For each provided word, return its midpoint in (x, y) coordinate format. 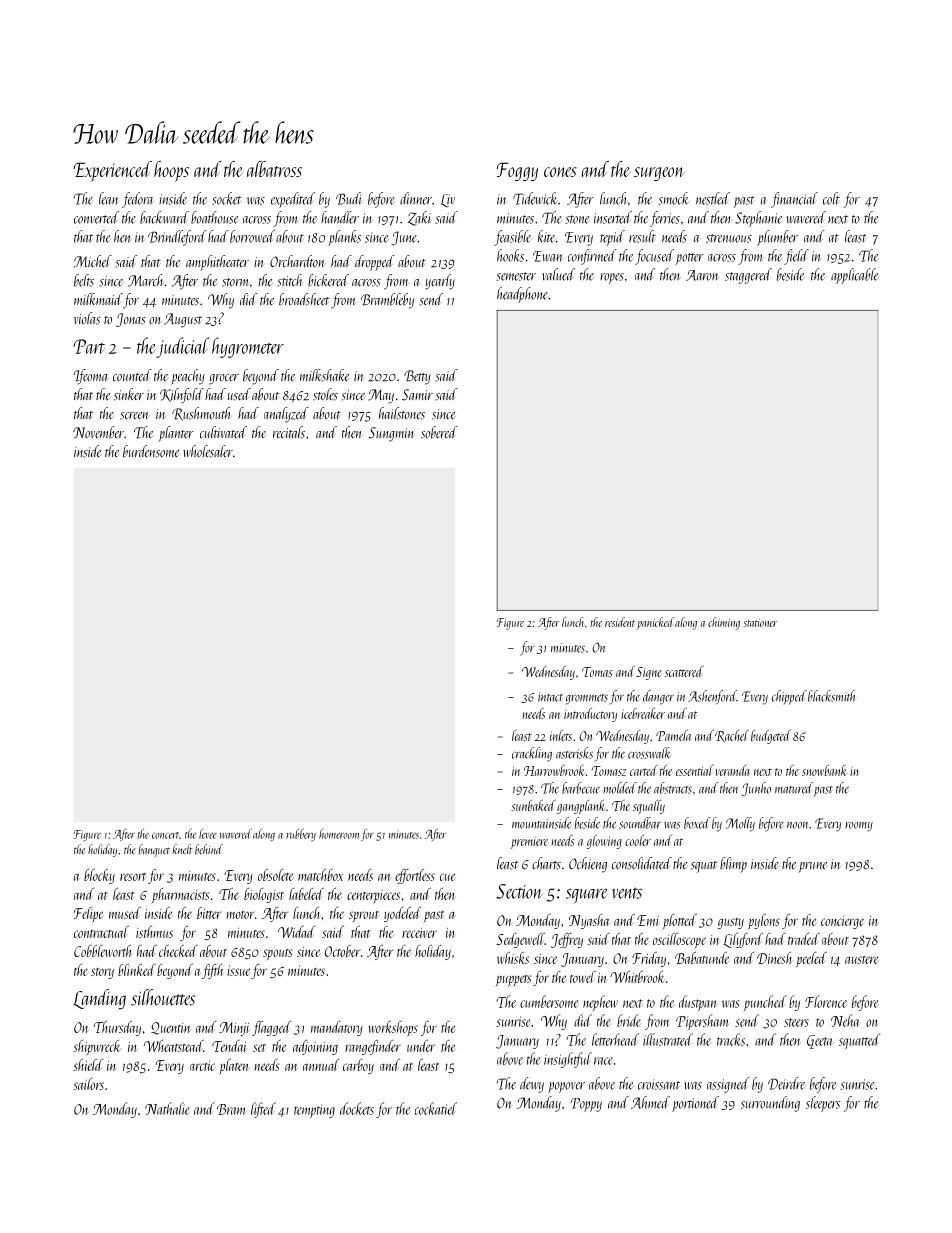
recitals (289, 432)
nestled (713, 198)
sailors (88, 1084)
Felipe (88, 914)
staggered (748, 276)
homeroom (339, 834)
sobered (439, 432)
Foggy (517, 171)
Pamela (673, 735)
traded (804, 939)
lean (108, 198)
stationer (760, 623)
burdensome (151, 451)
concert (165, 835)
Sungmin (391, 434)
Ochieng (588, 865)
